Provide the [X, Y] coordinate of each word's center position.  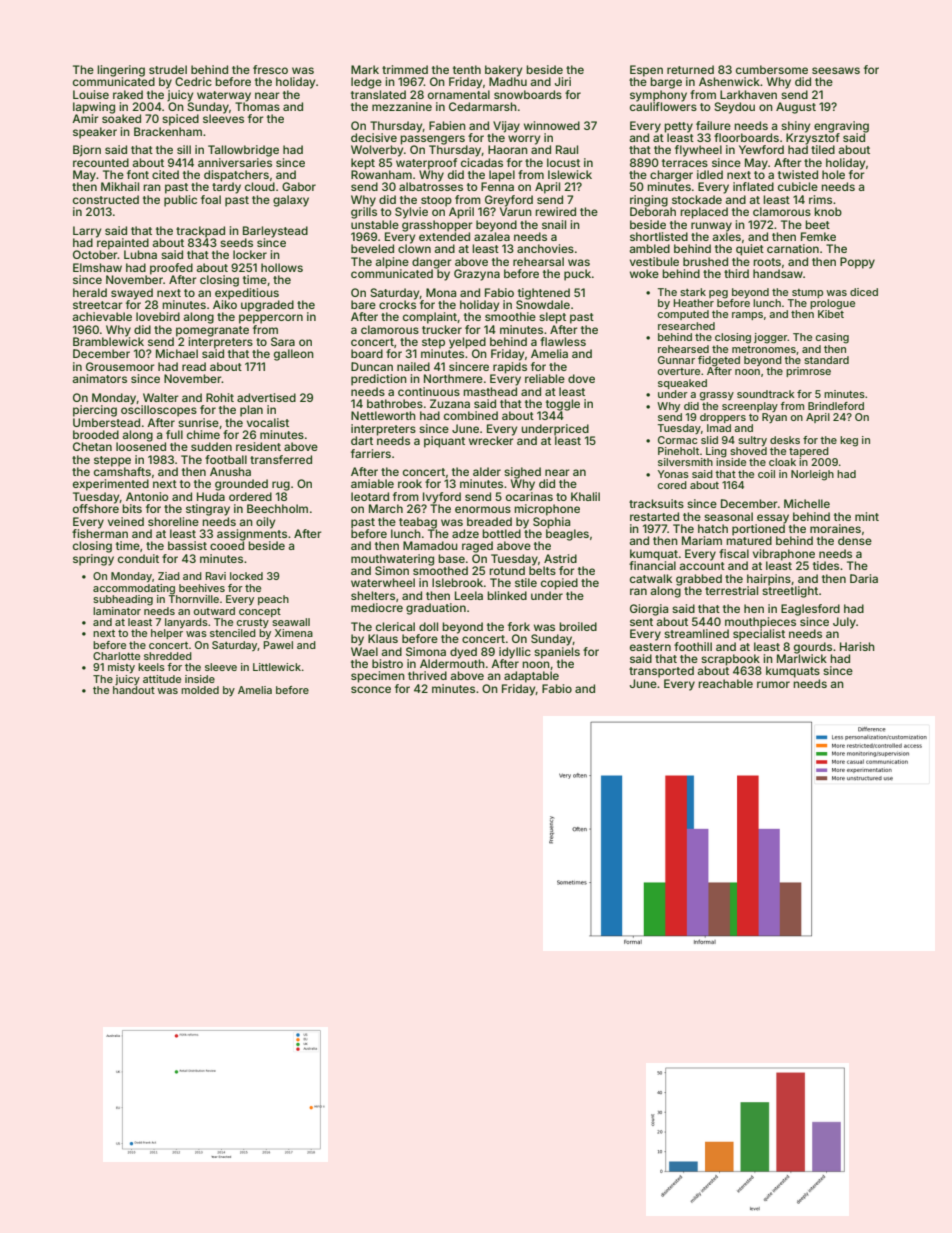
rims [820, 199]
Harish [857, 646]
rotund [507, 570]
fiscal [734, 553]
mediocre [377, 607]
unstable [375, 224]
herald [90, 292]
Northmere [453, 378]
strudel [168, 69]
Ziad [169, 576]
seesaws [836, 70]
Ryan [774, 418]
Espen [646, 71]
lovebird [158, 316]
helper [167, 634]
